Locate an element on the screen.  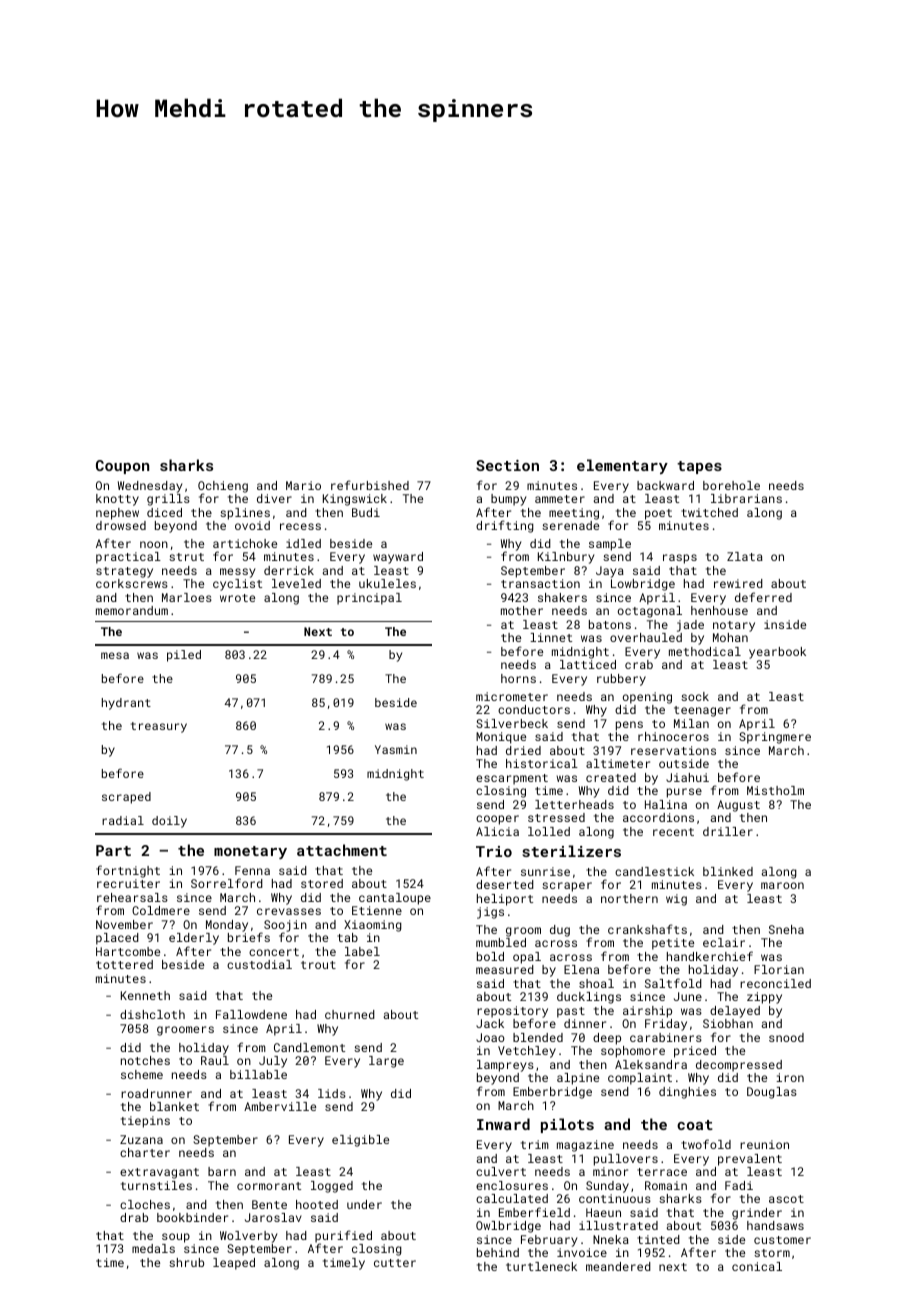
conical is located at coordinates (757, 1266).
